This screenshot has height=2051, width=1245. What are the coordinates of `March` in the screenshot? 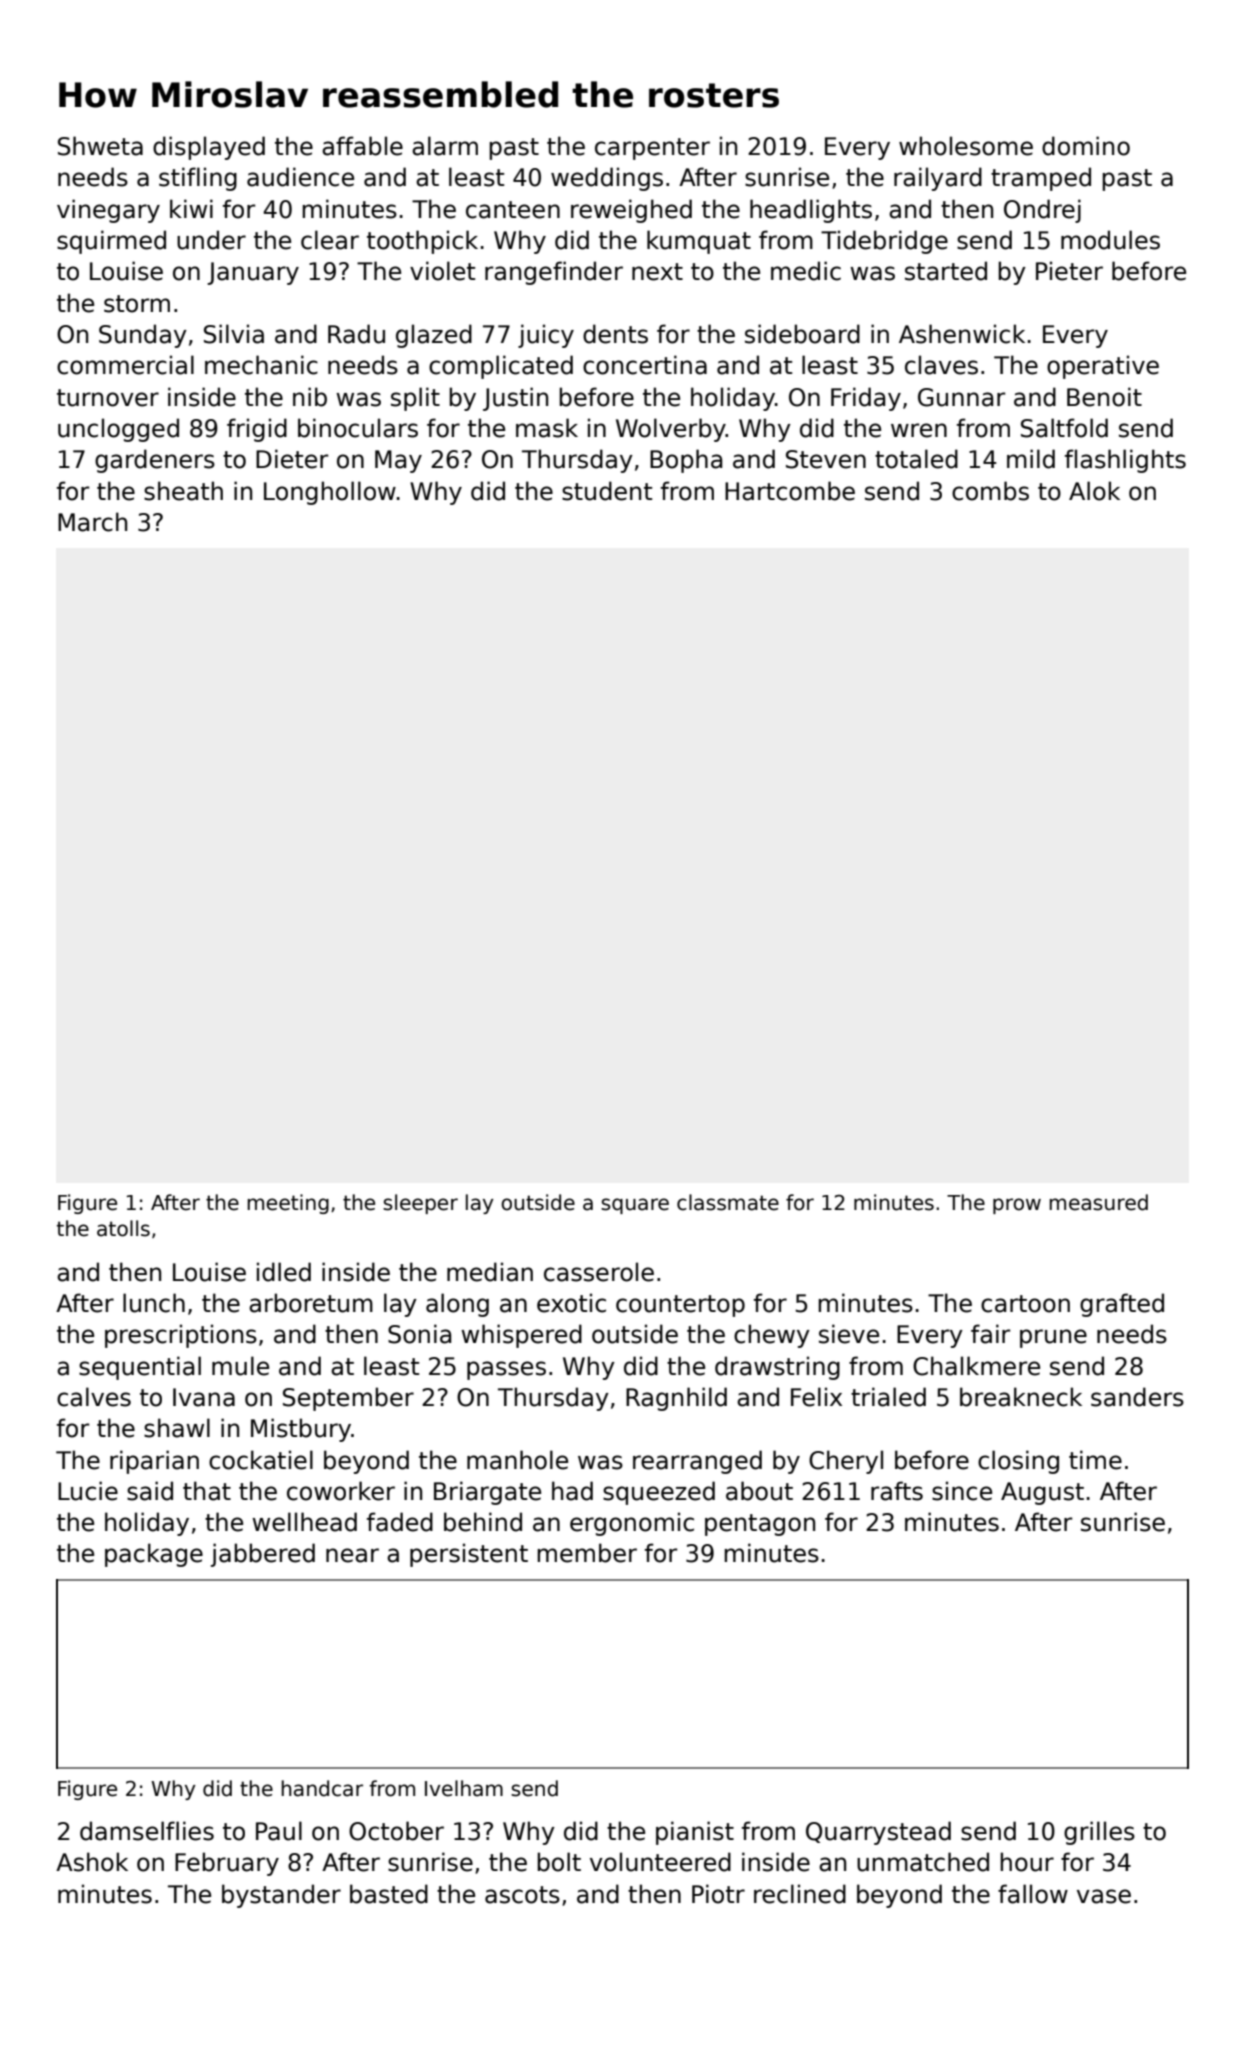 It's located at (92, 522).
